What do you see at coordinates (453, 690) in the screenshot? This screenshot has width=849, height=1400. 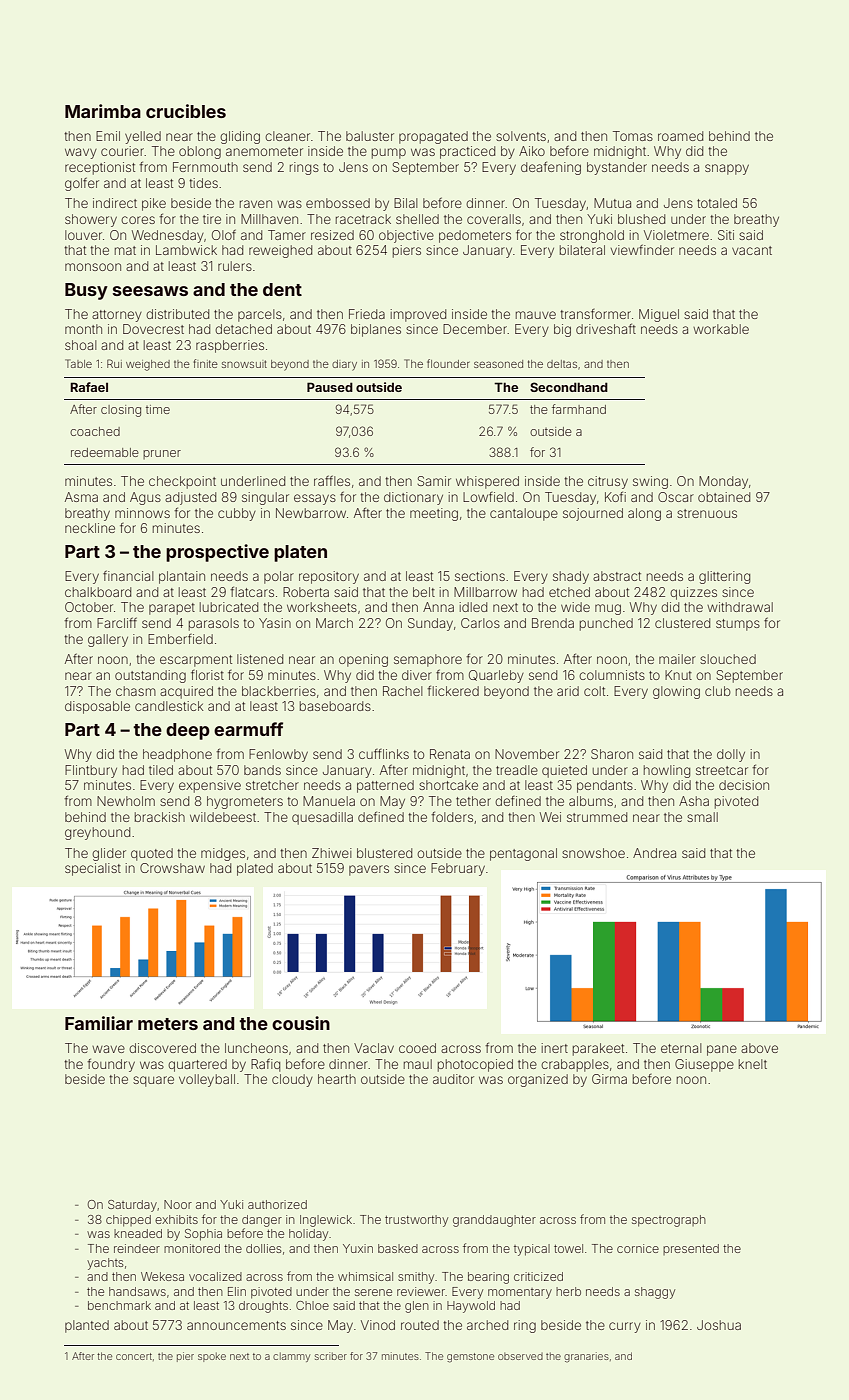 I see `flickered` at bounding box center [453, 690].
